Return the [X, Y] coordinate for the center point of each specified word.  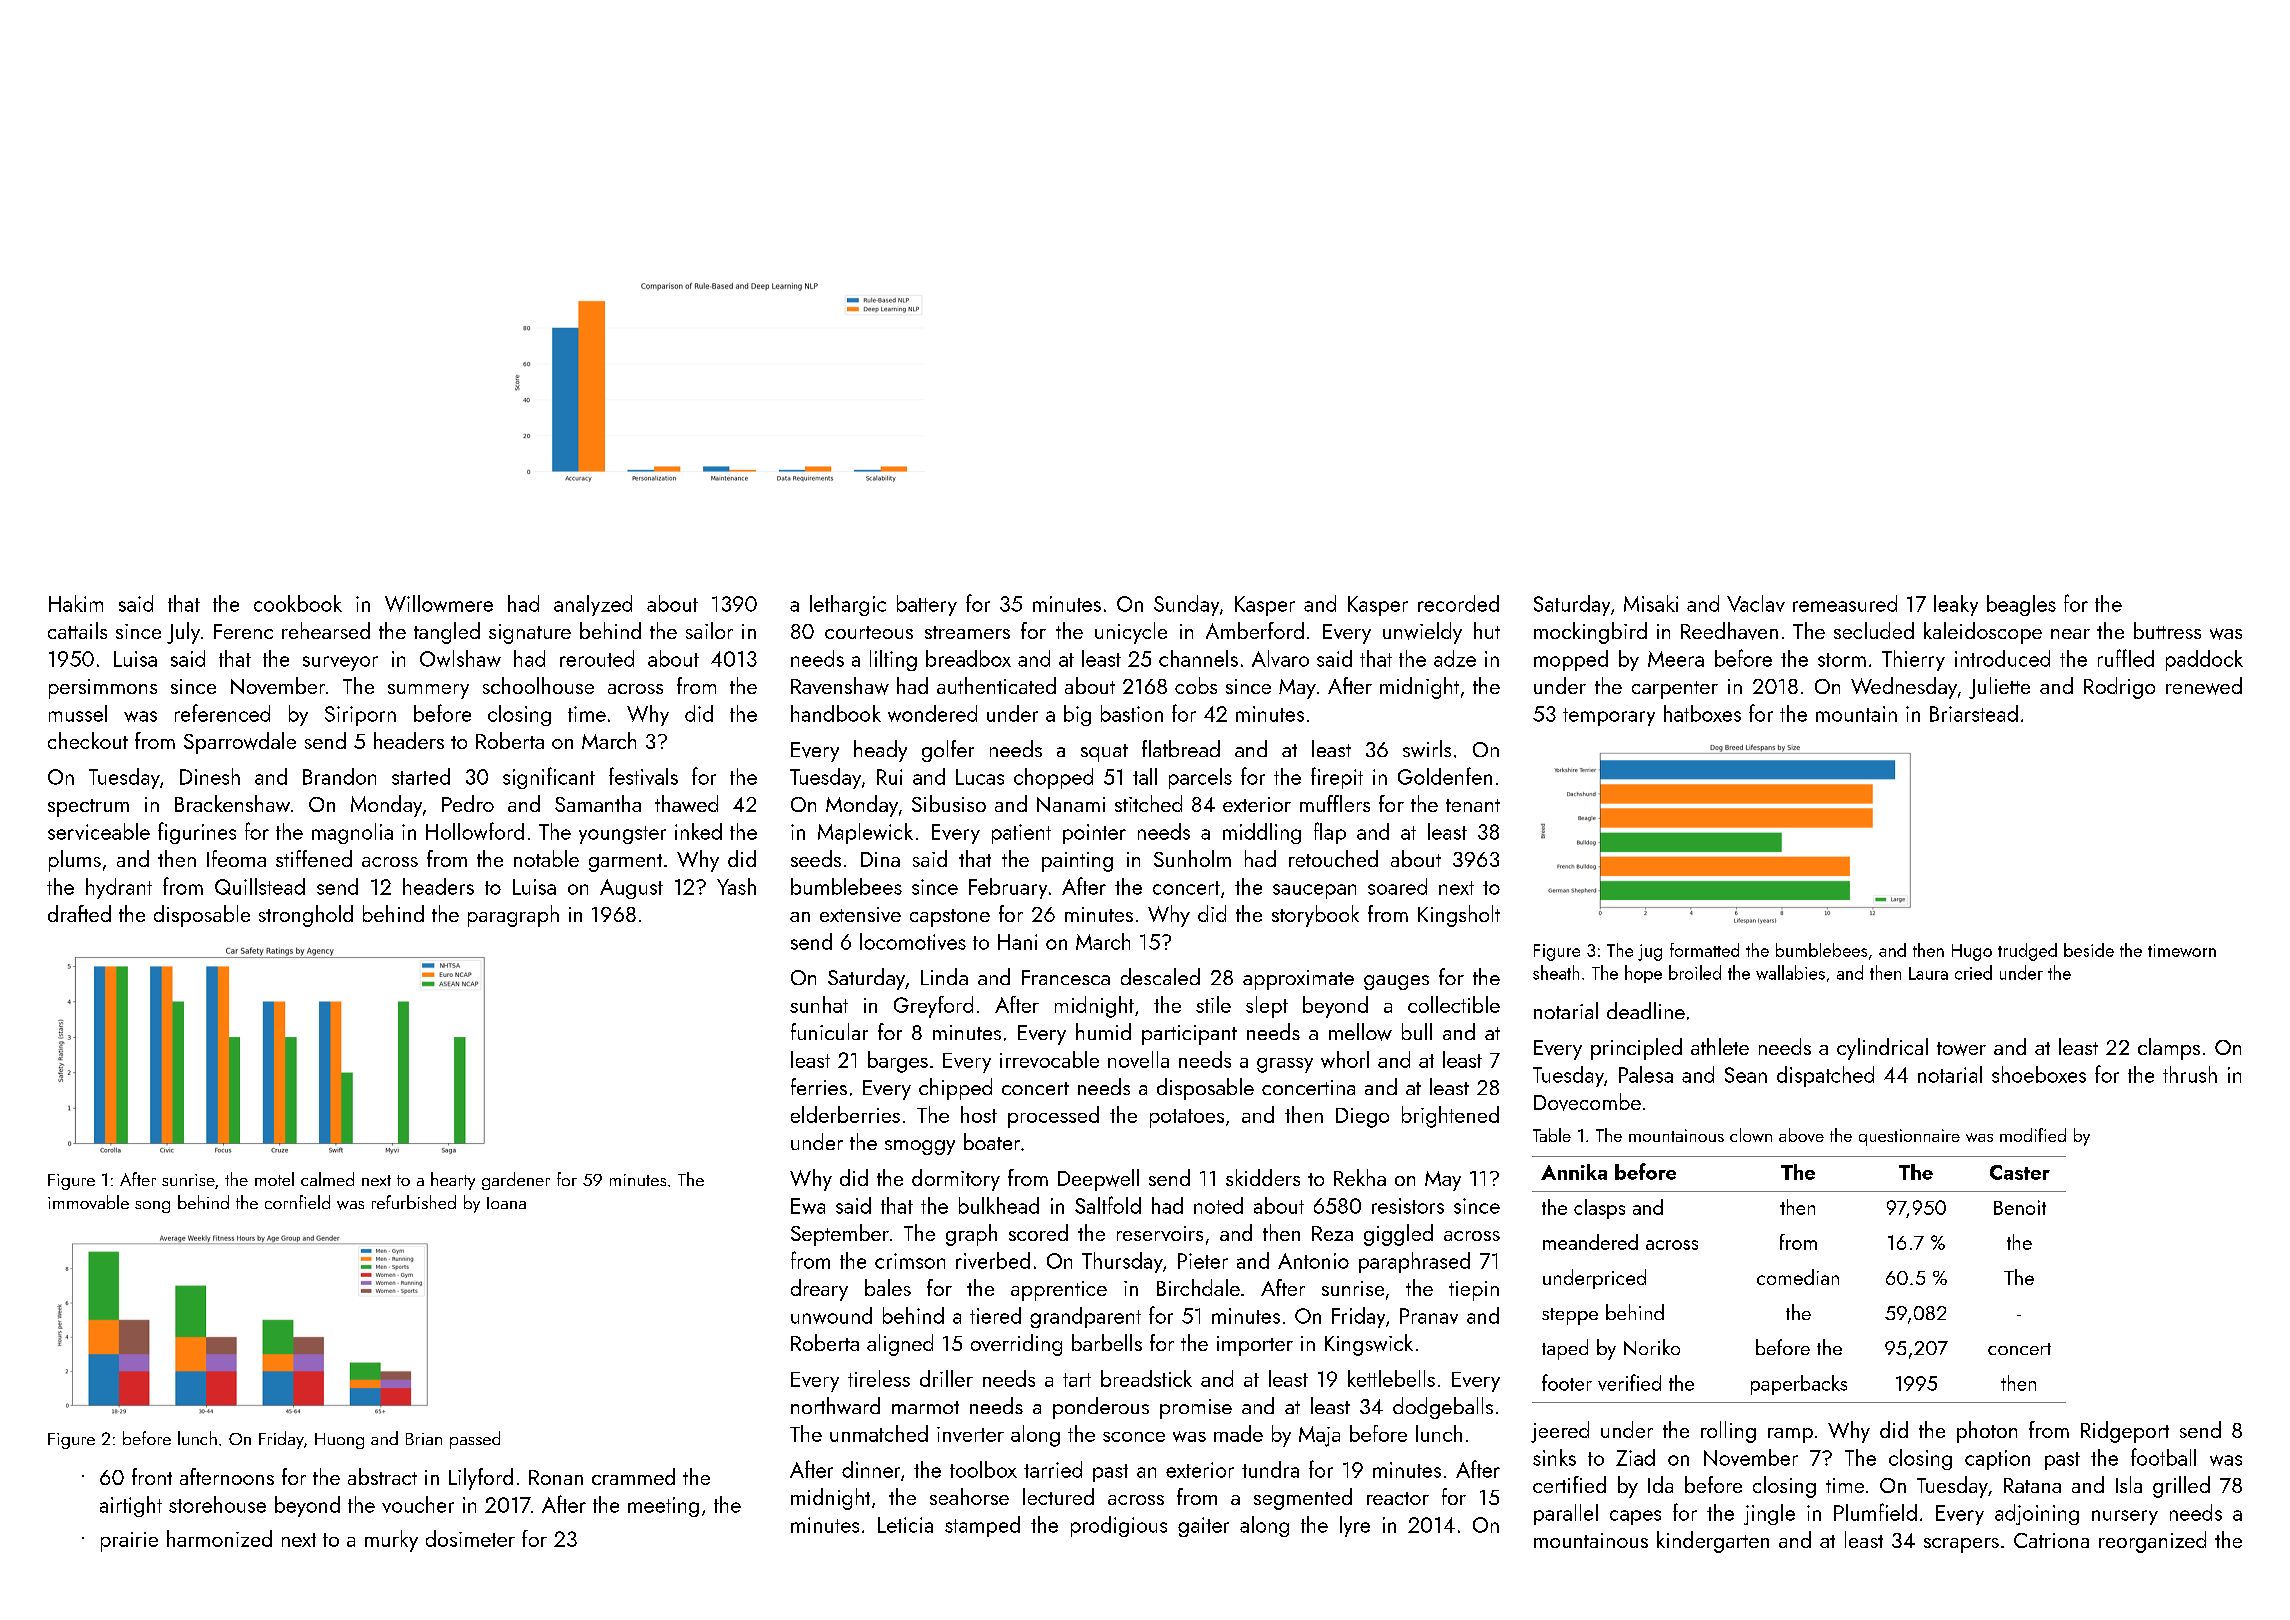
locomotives [913, 941]
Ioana [506, 1203]
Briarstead [1974, 713]
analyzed [593, 605]
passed [475, 1440]
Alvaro [1280, 658]
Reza [1332, 1233]
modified [2033, 1135]
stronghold [306, 916]
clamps [2169, 1049]
